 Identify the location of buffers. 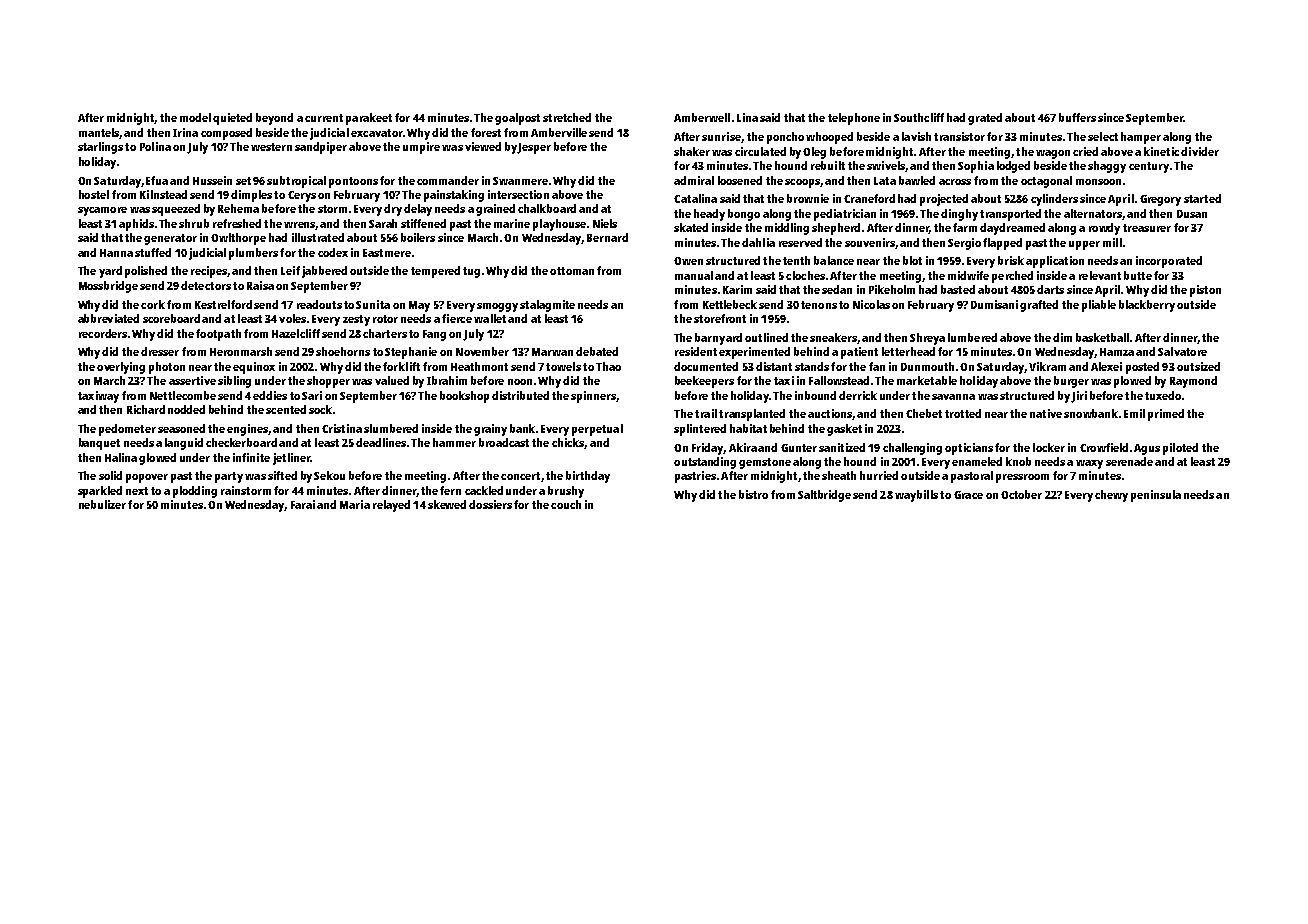
(1077, 117).
